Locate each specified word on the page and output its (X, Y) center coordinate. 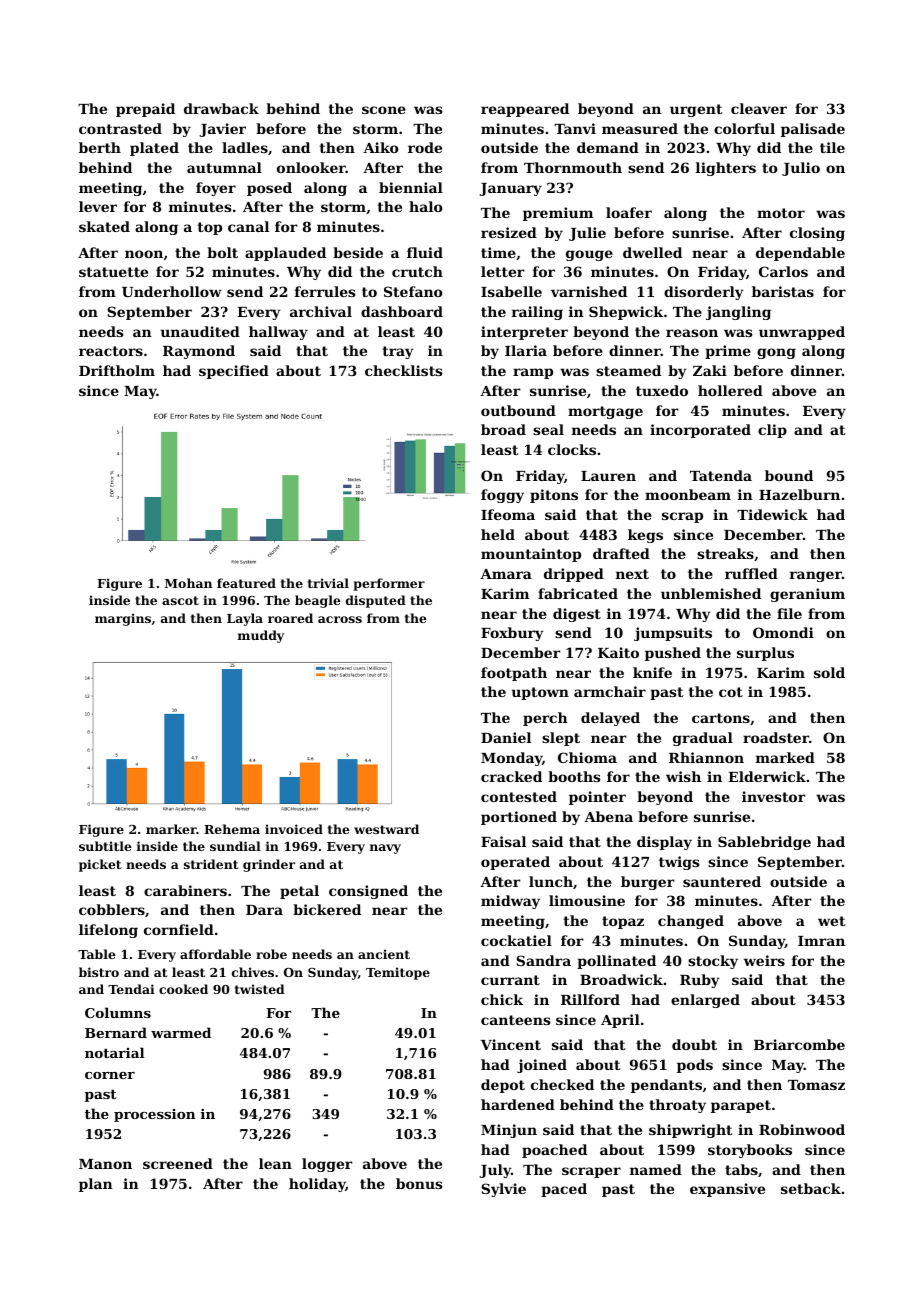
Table (96, 954)
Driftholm (117, 370)
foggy (502, 496)
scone (384, 110)
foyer (216, 189)
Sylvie (503, 1190)
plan (96, 1185)
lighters (726, 169)
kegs (645, 536)
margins (123, 619)
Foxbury (512, 634)
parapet (741, 1106)
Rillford (590, 999)
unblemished (711, 593)
